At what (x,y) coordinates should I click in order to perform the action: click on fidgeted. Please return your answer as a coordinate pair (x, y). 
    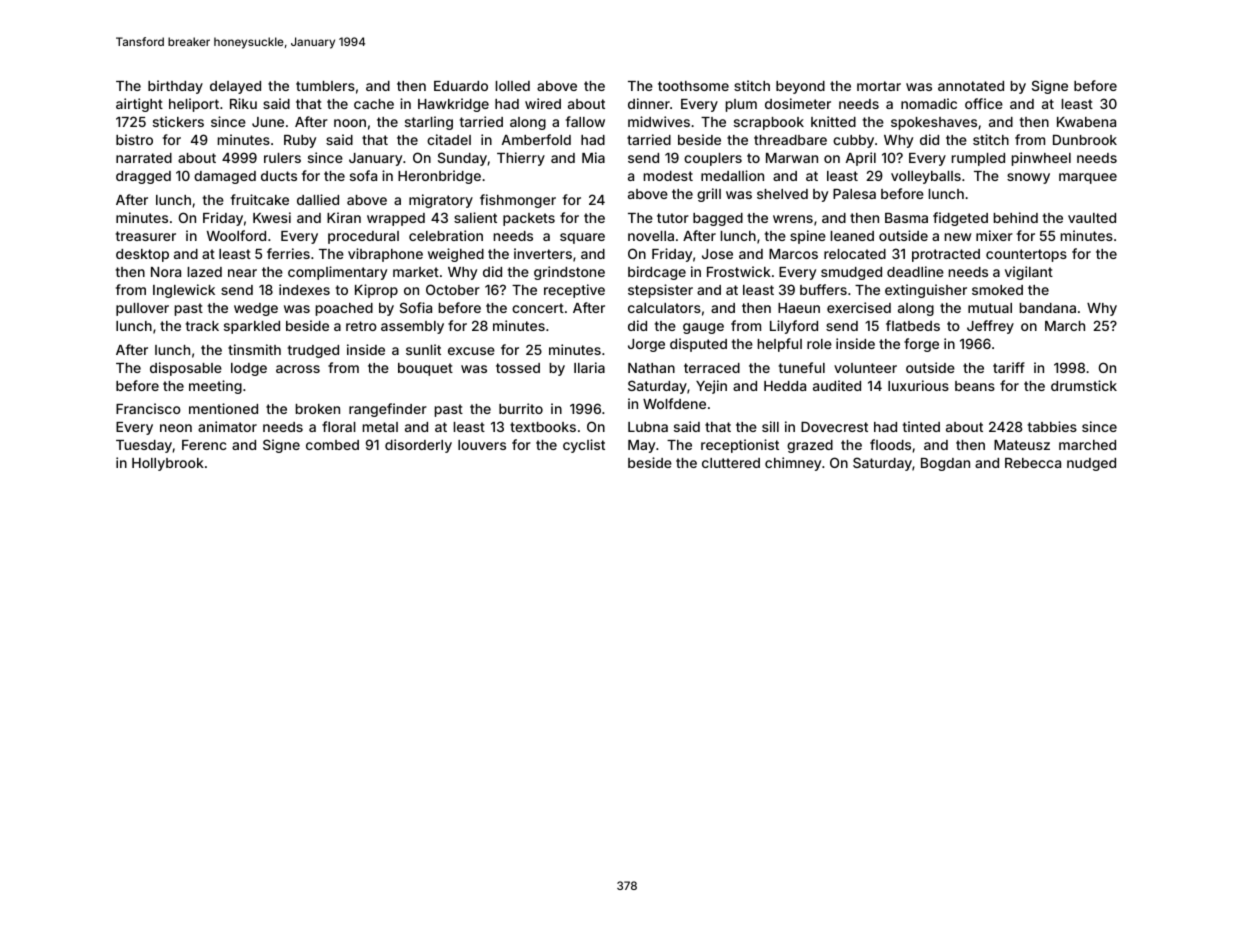
    Looking at the image, I should click on (960, 219).
